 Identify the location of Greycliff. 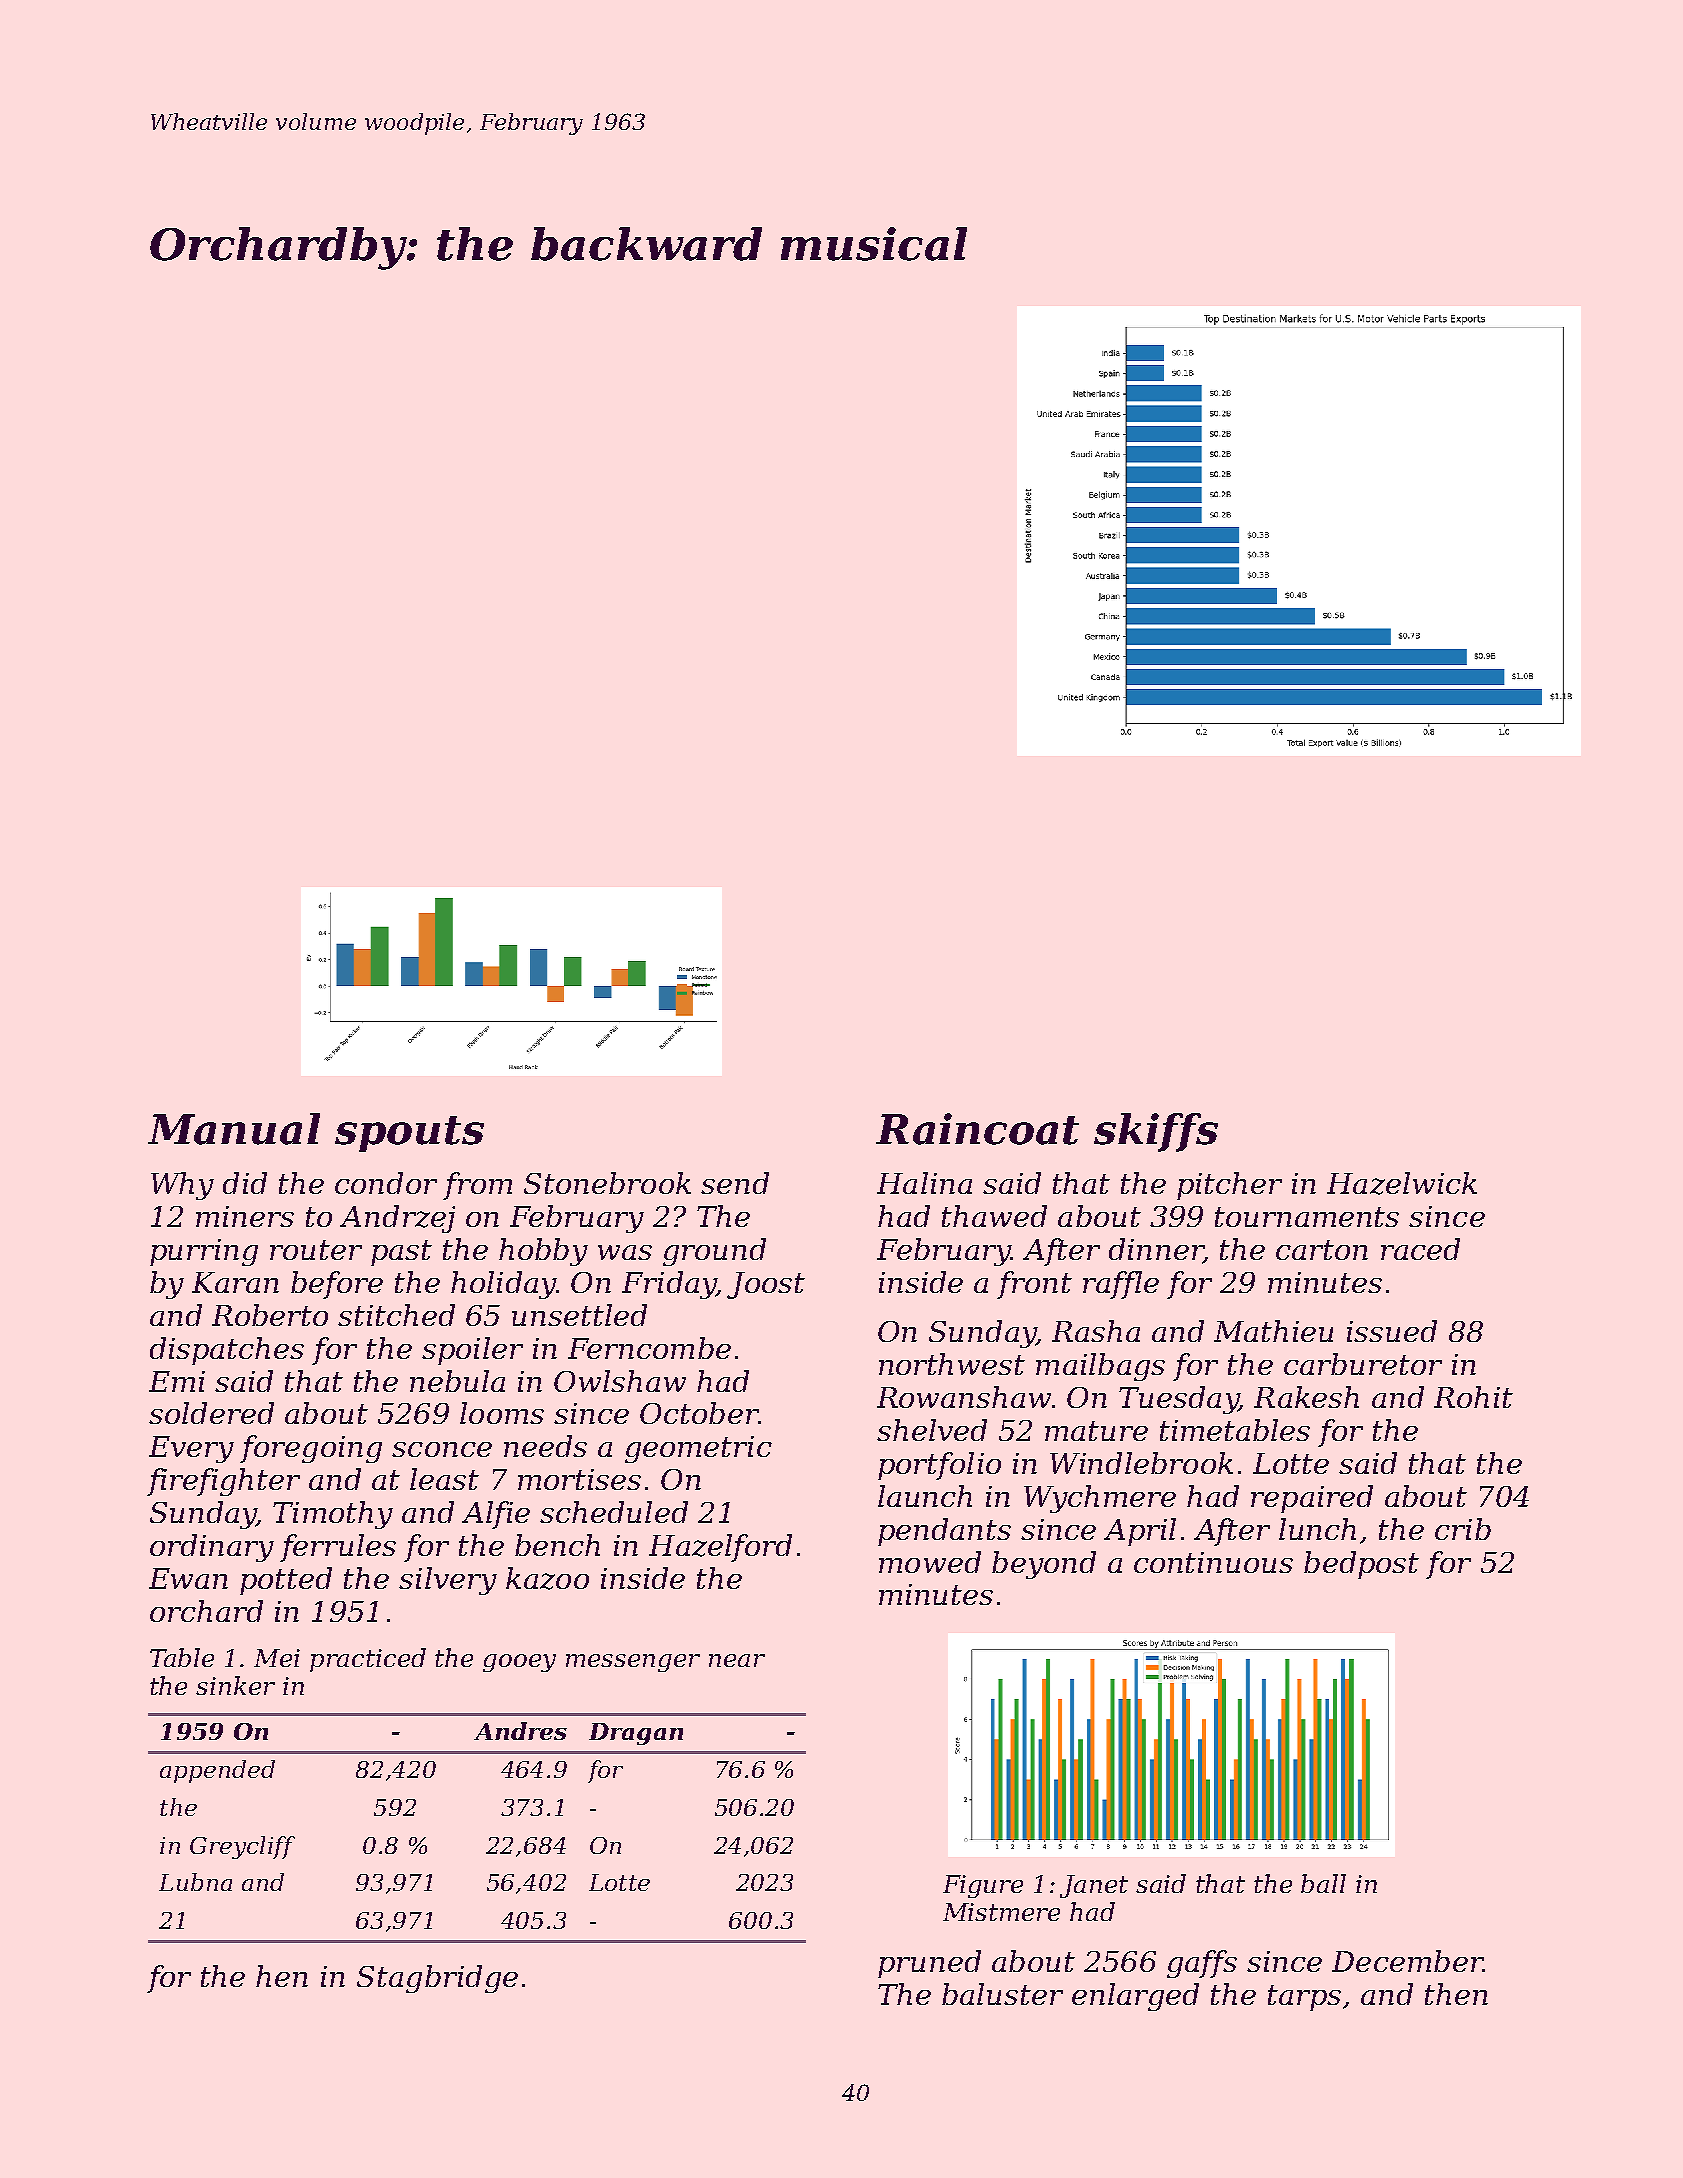
(242, 1847).
